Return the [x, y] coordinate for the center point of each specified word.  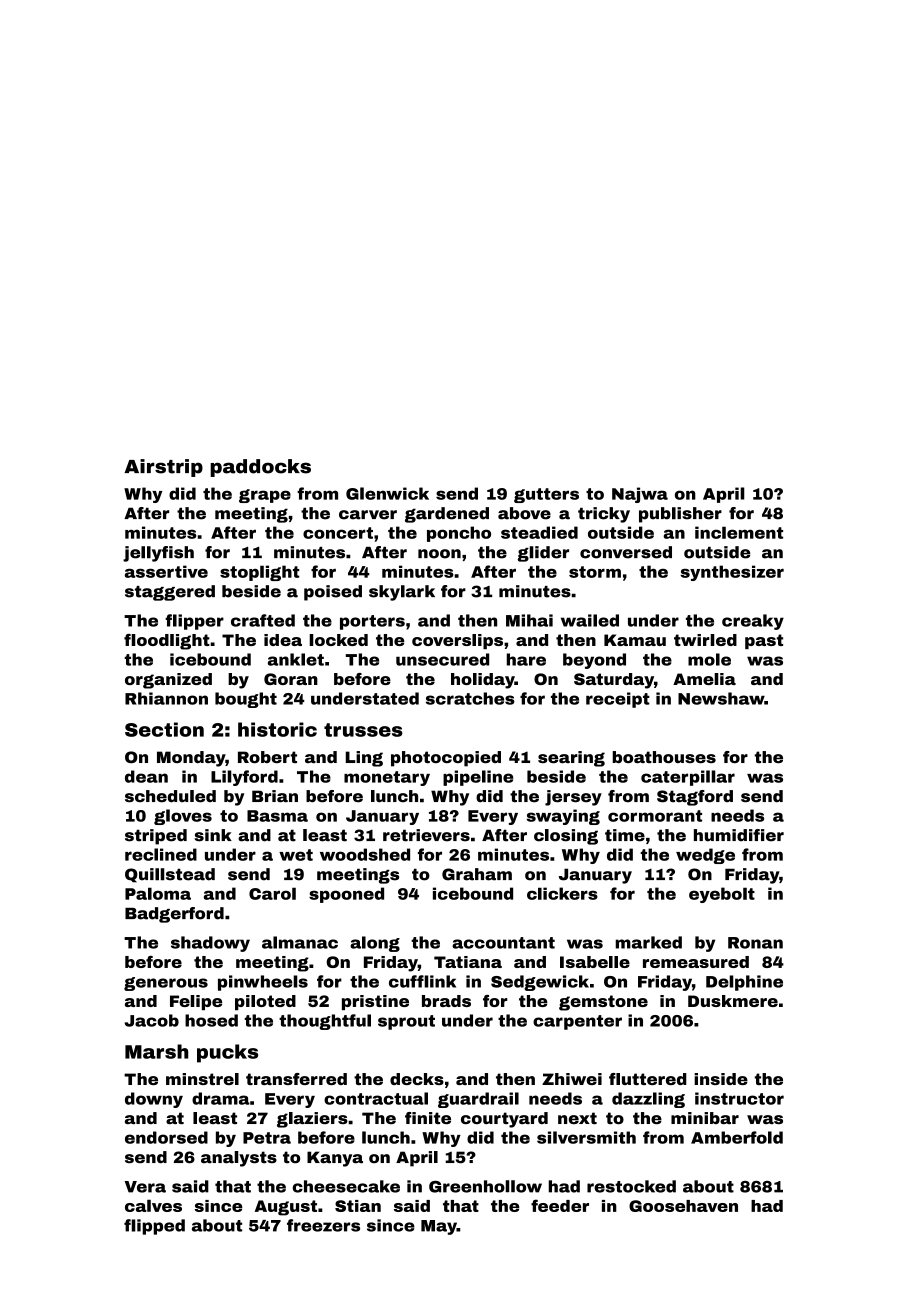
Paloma [158, 893]
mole [709, 659]
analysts [239, 1159]
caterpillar [688, 778]
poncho [459, 534]
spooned [346, 895]
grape [265, 496]
